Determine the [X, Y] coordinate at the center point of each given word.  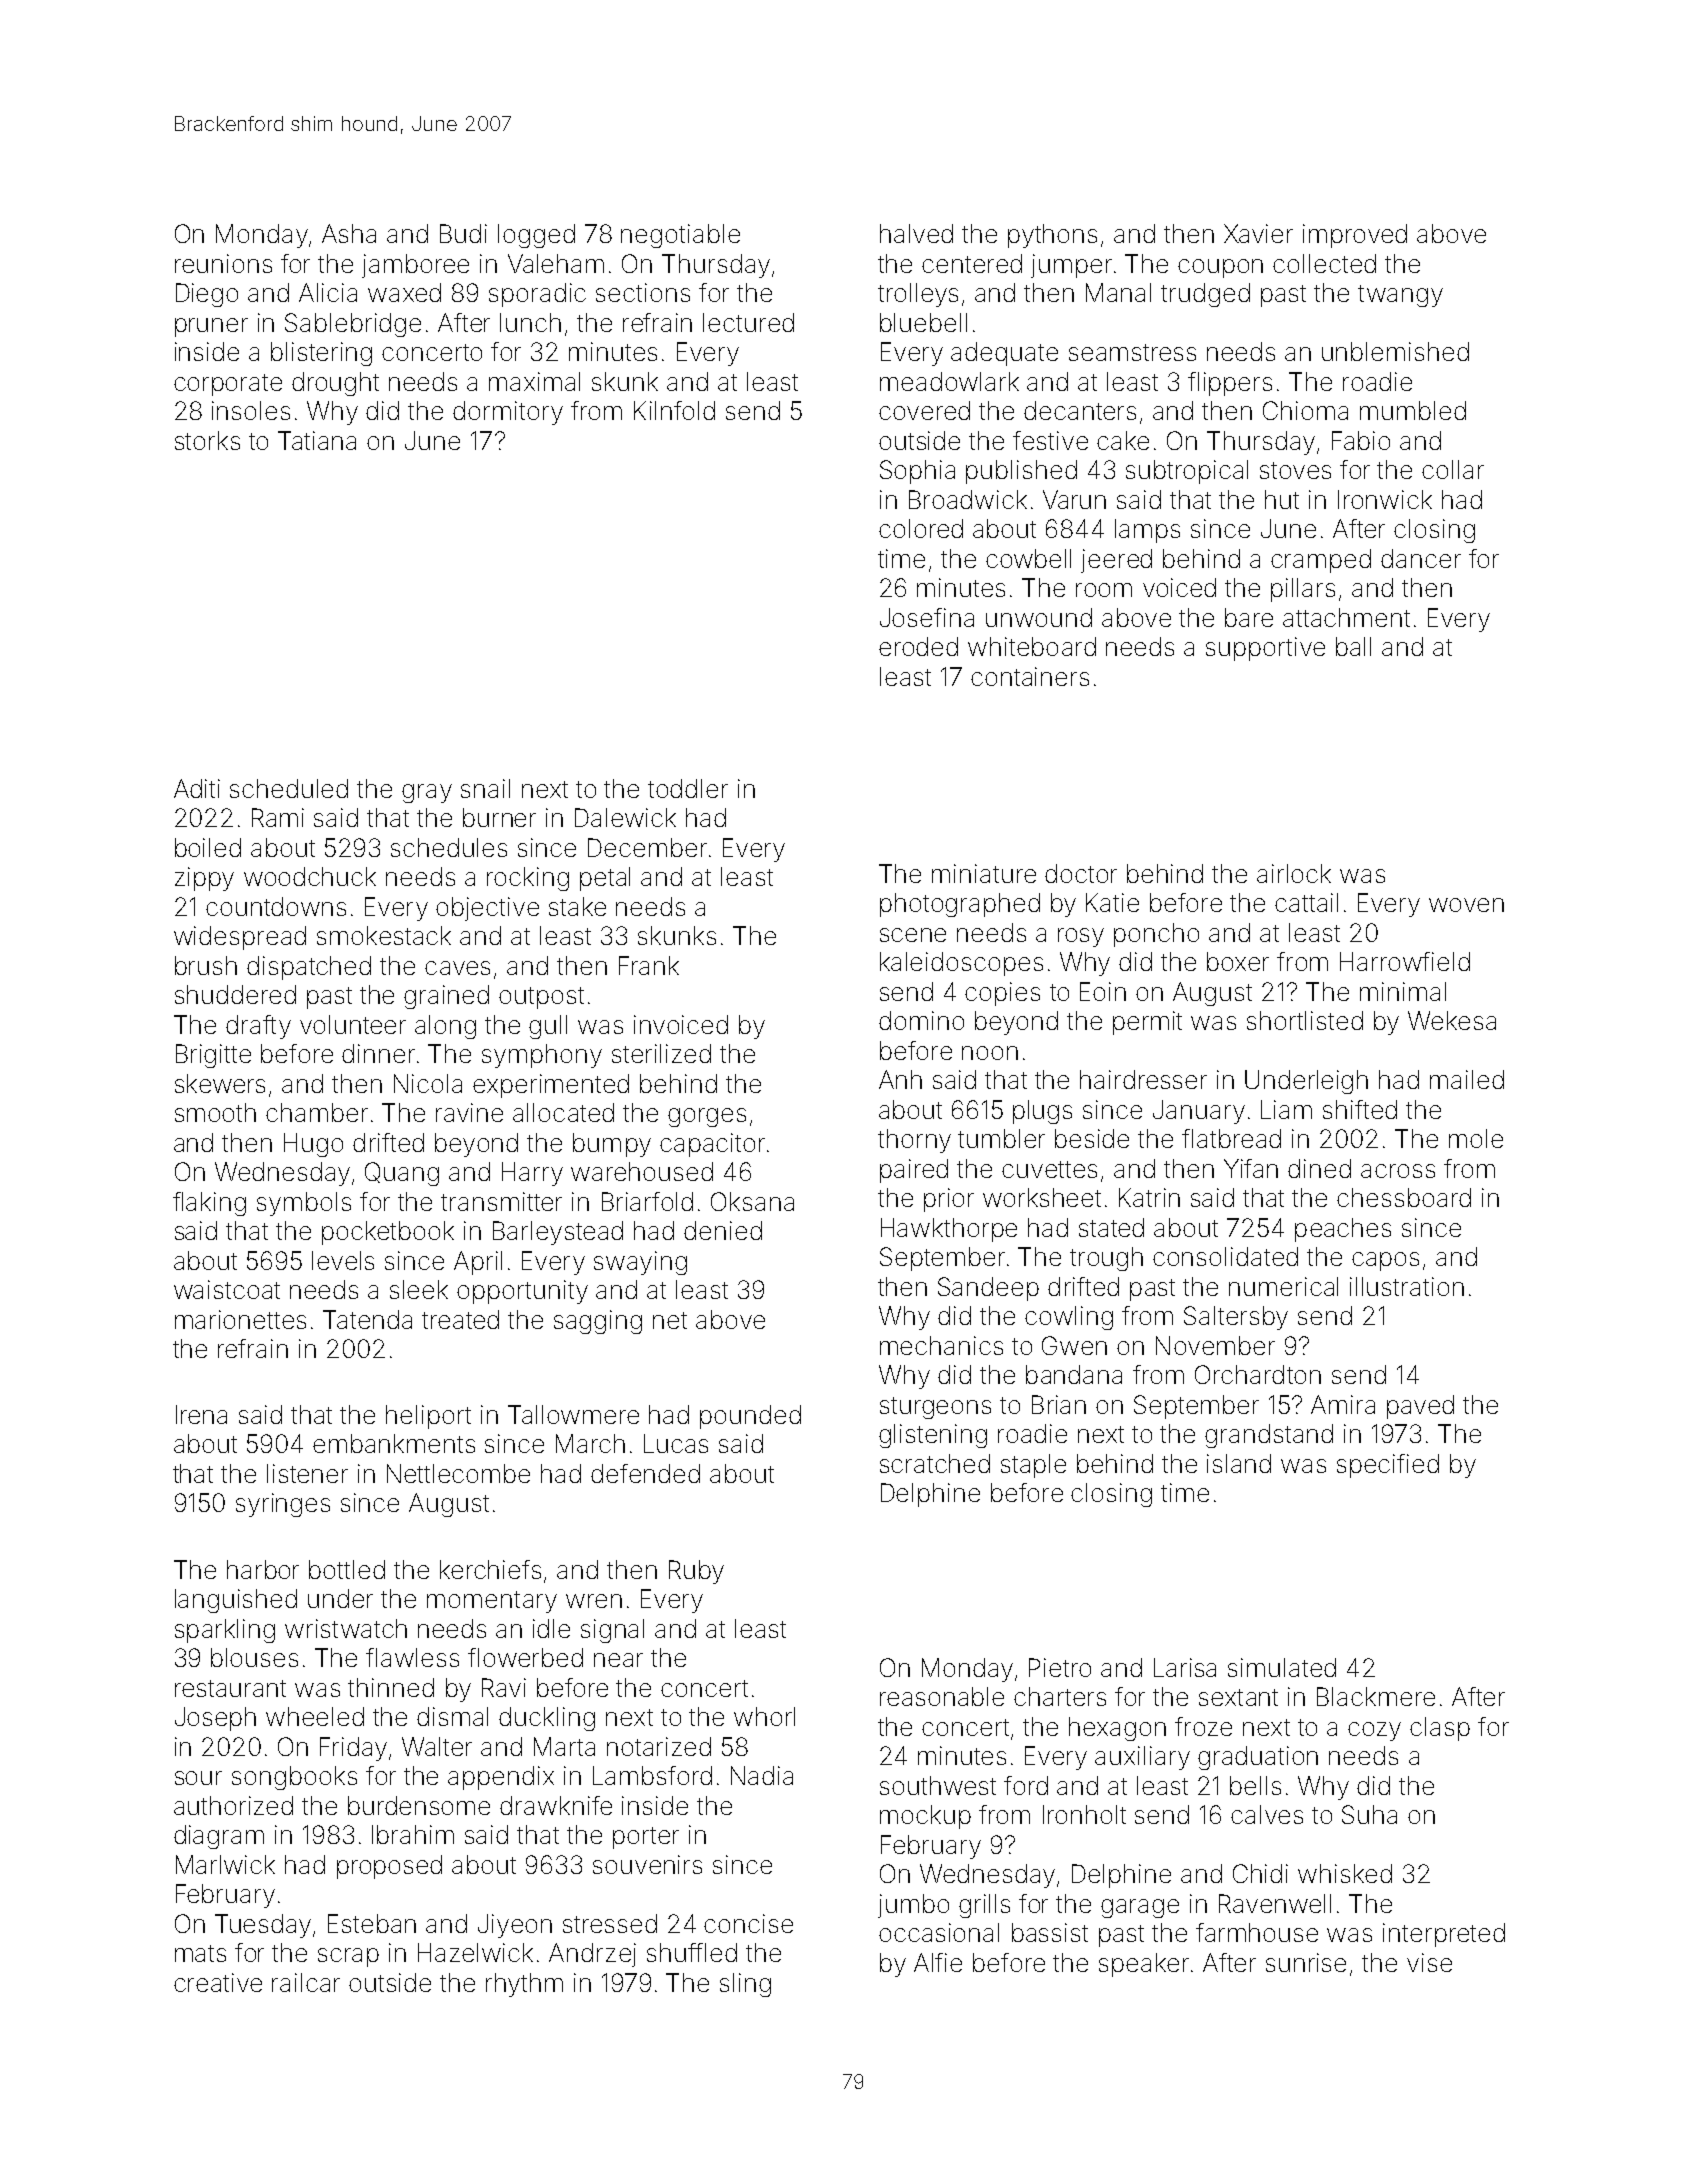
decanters [1080, 410]
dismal [452, 1716]
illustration [1407, 1286]
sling [745, 1985]
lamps [1147, 531]
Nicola [428, 1083]
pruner [211, 327]
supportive [1265, 649]
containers [1030, 676]
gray [427, 793]
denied [723, 1230]
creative [218, 1982]
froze [1203, 1726]
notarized [659, 1746]
